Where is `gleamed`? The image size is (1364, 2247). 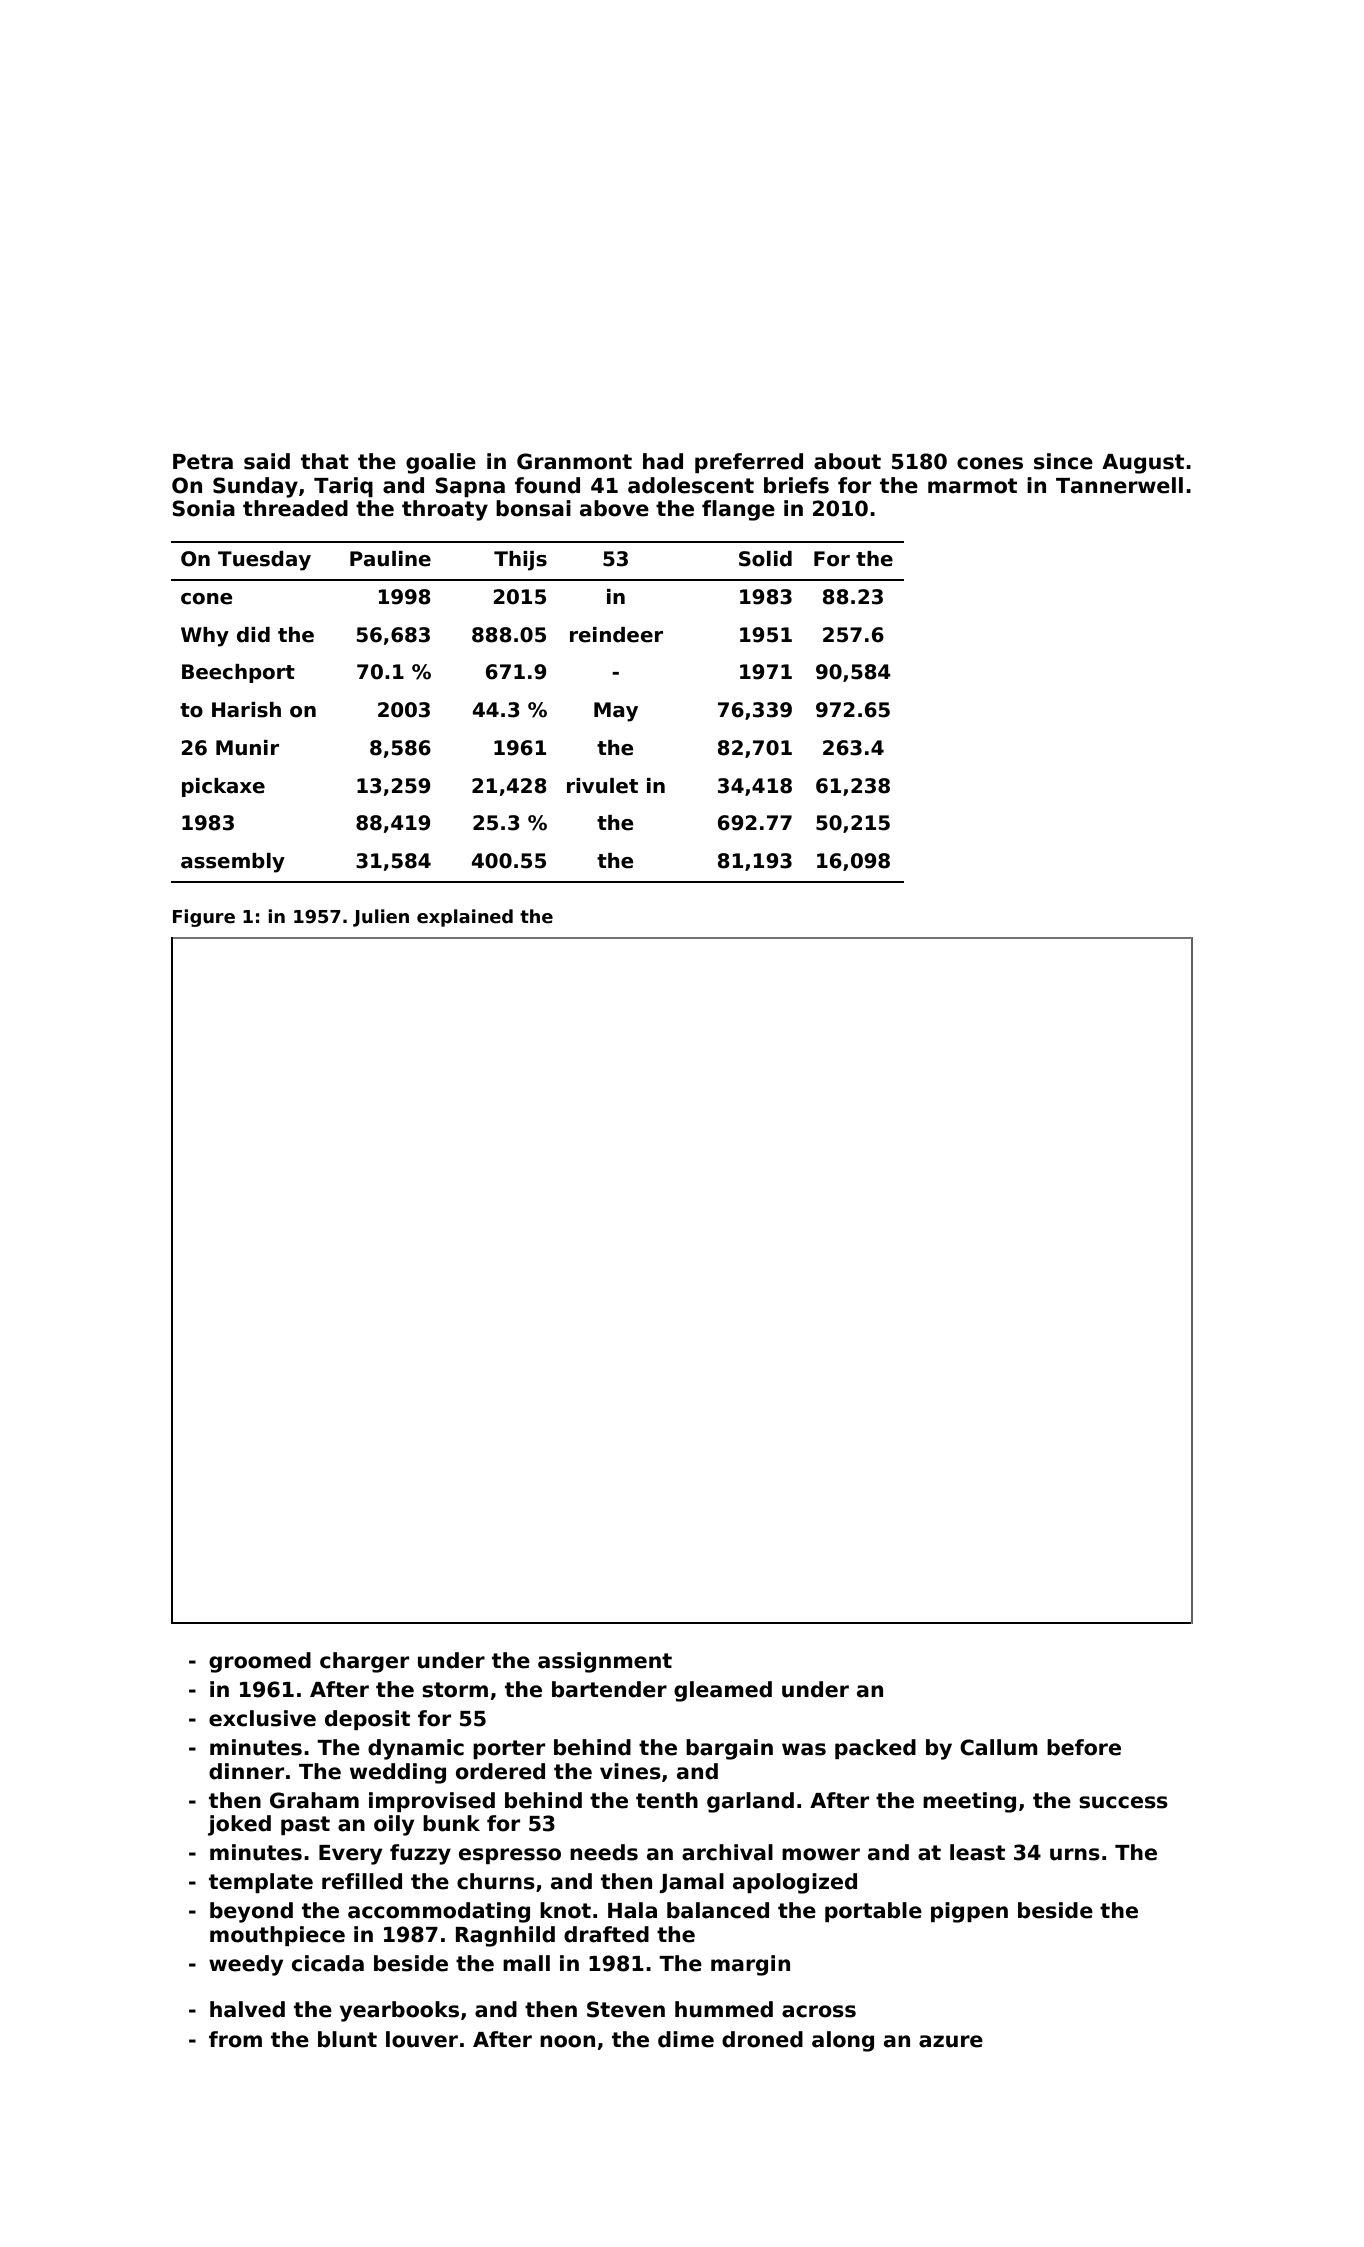 gleamed is located at coordinates (723, 1691).
